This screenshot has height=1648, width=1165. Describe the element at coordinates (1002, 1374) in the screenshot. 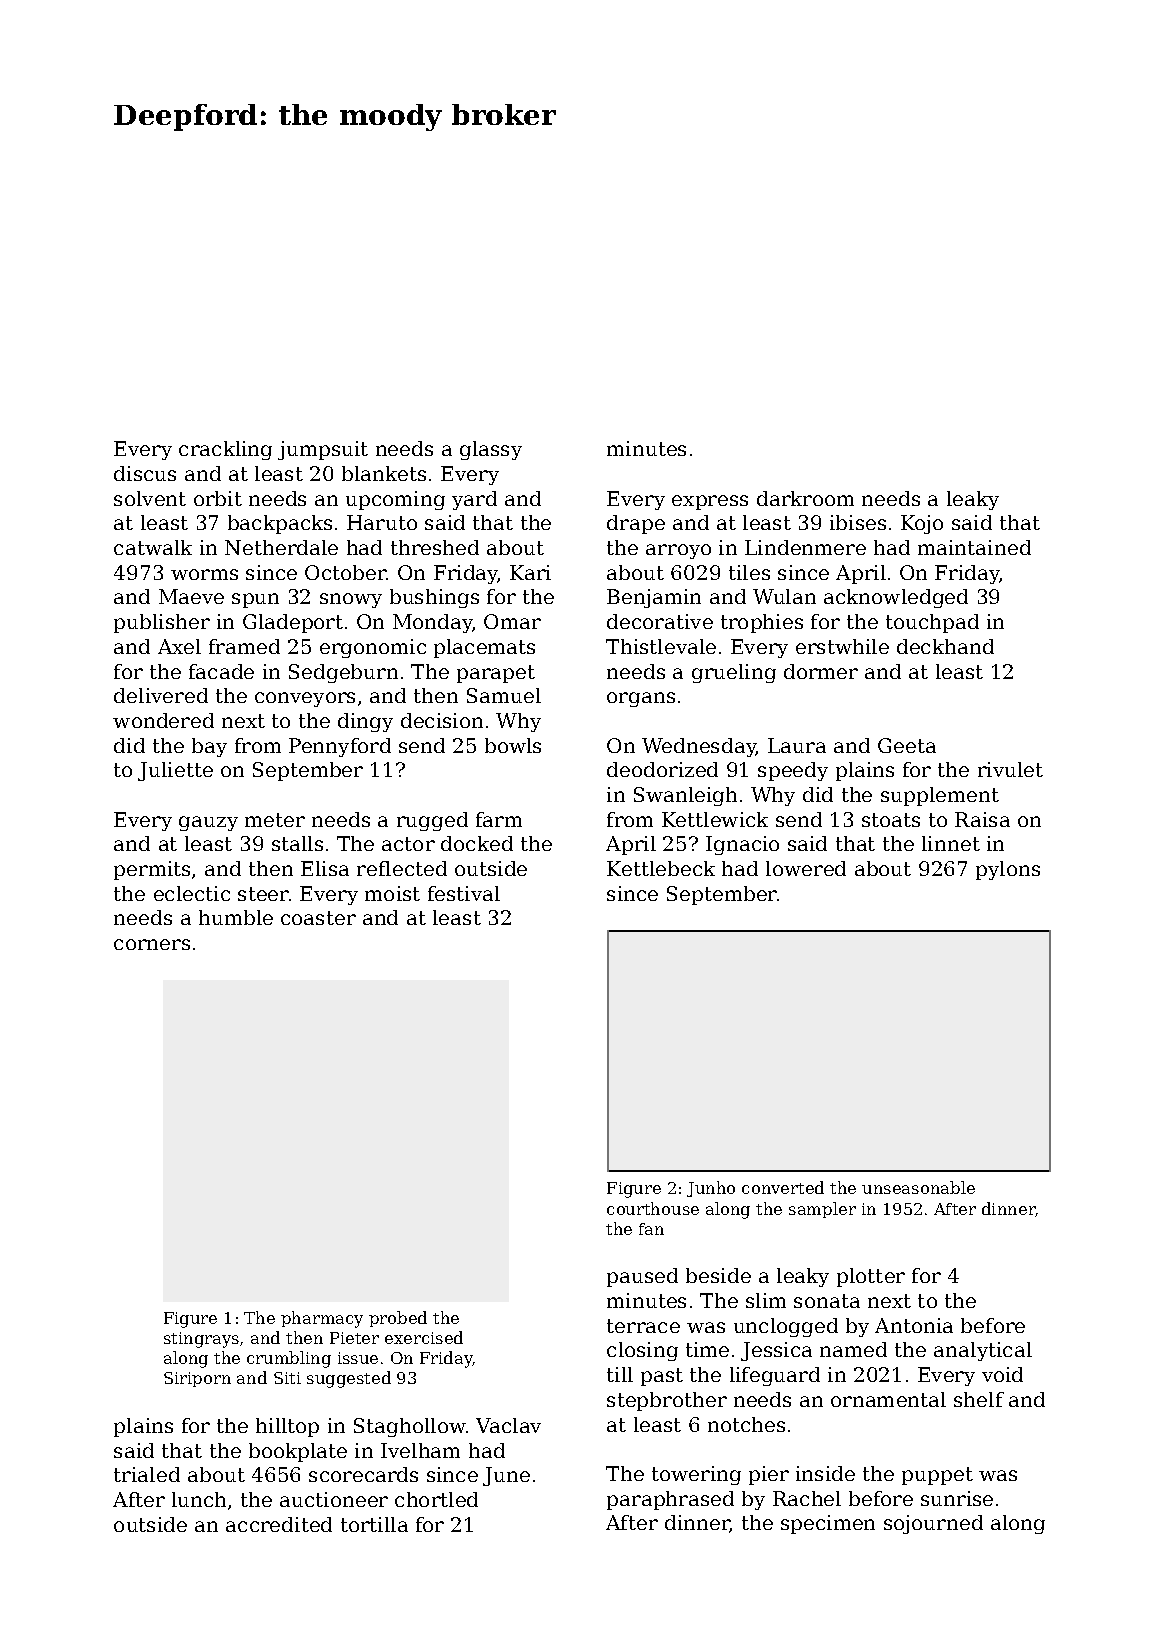

I see `void` at that location.
